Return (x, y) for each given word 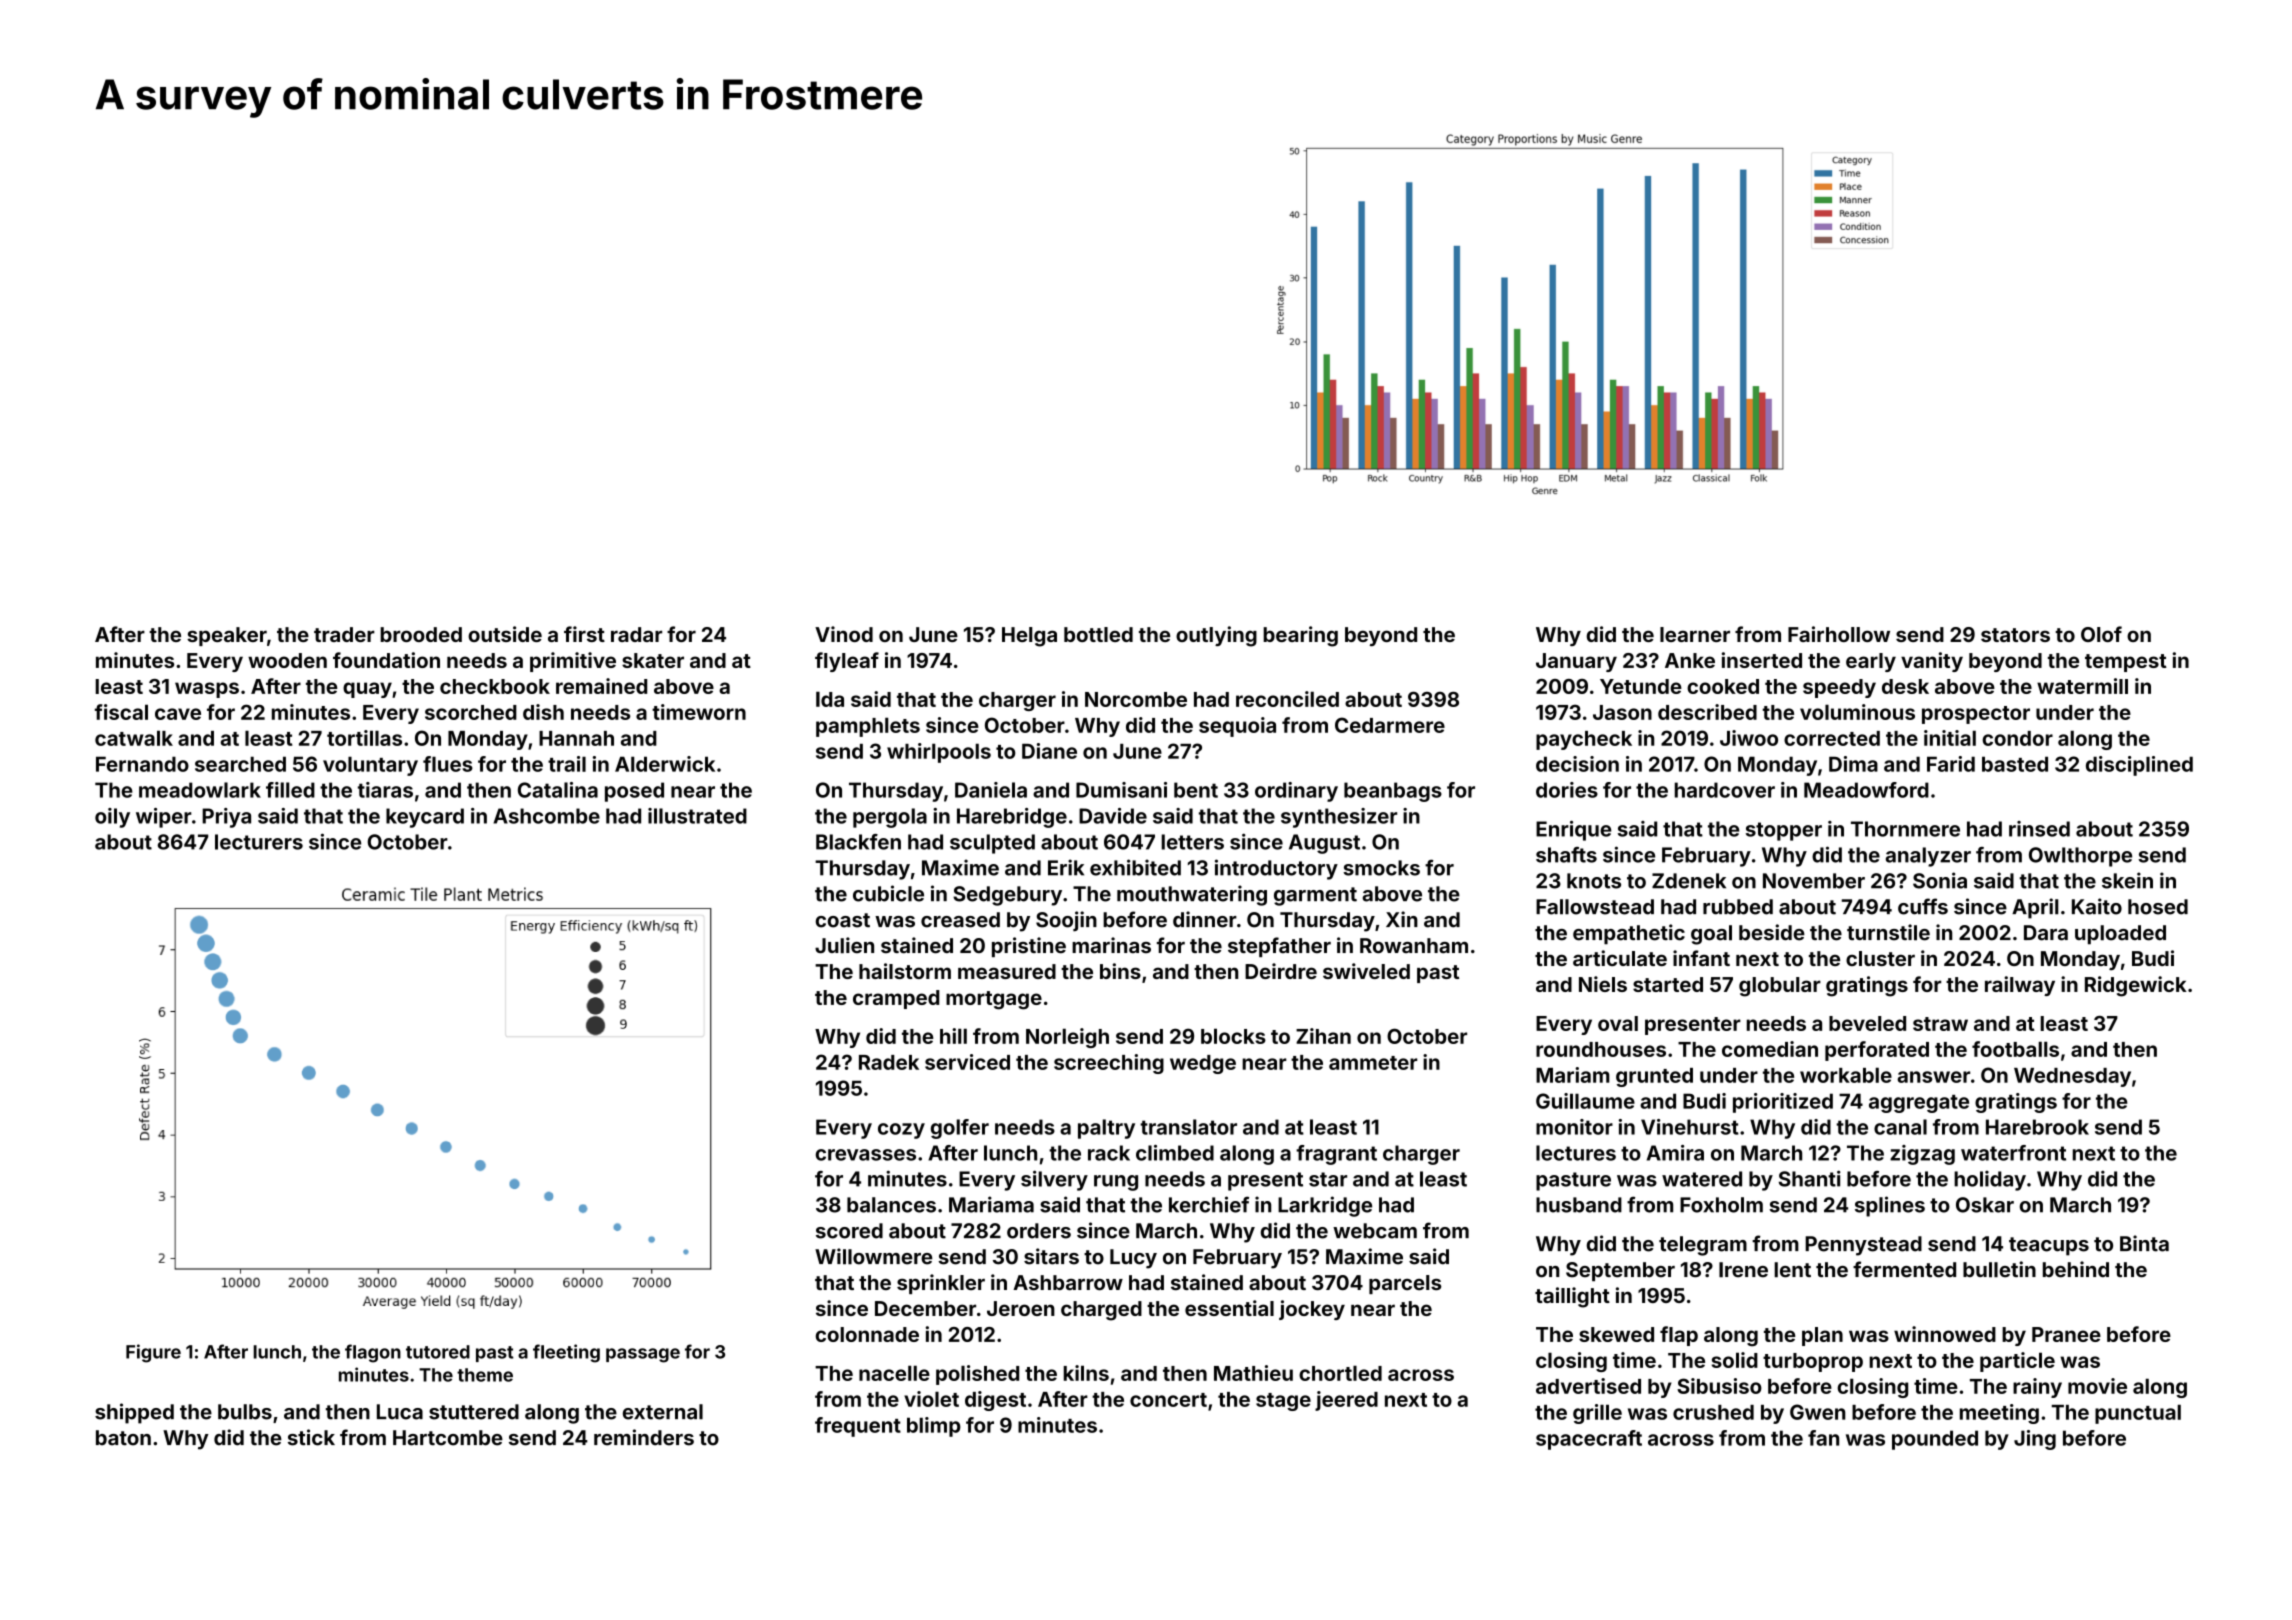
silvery (1054, 1180)
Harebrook (2037, 1127)
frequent (858, 1427)
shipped (134, 1413)
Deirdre (1281, 971)
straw (1940, 1024)
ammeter (1373, 1063)
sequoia (1237, 727)
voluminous (1857, 712)
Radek (889, 1062)
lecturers (259, 842)
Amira (1675, 1153)
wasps (207, 690)
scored (849, 1231)
